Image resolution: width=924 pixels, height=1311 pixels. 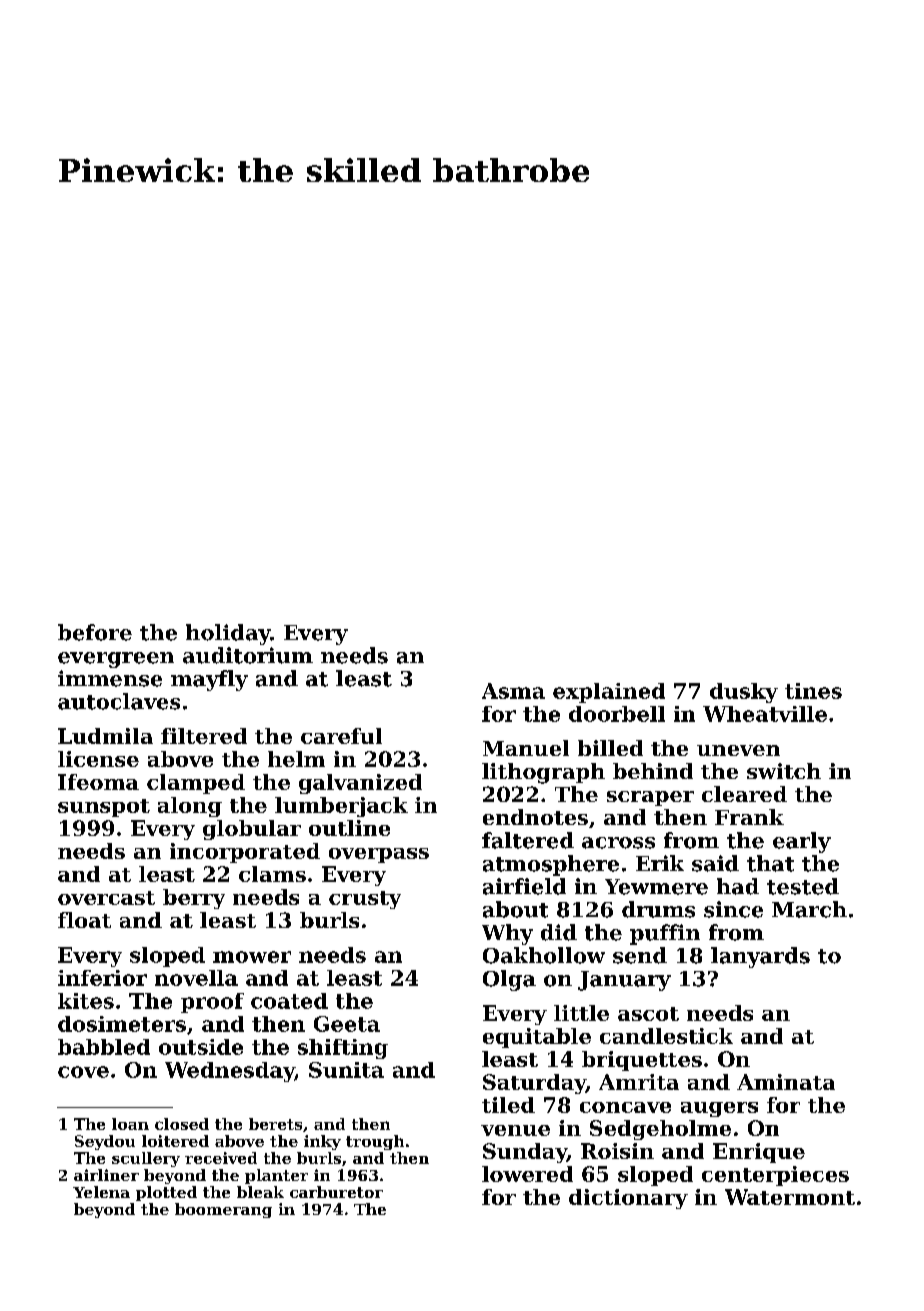 What do you see at coordinates (101, 1192) in the screenshot?
I see `Yelena` at bounding box center [101, 1192].
